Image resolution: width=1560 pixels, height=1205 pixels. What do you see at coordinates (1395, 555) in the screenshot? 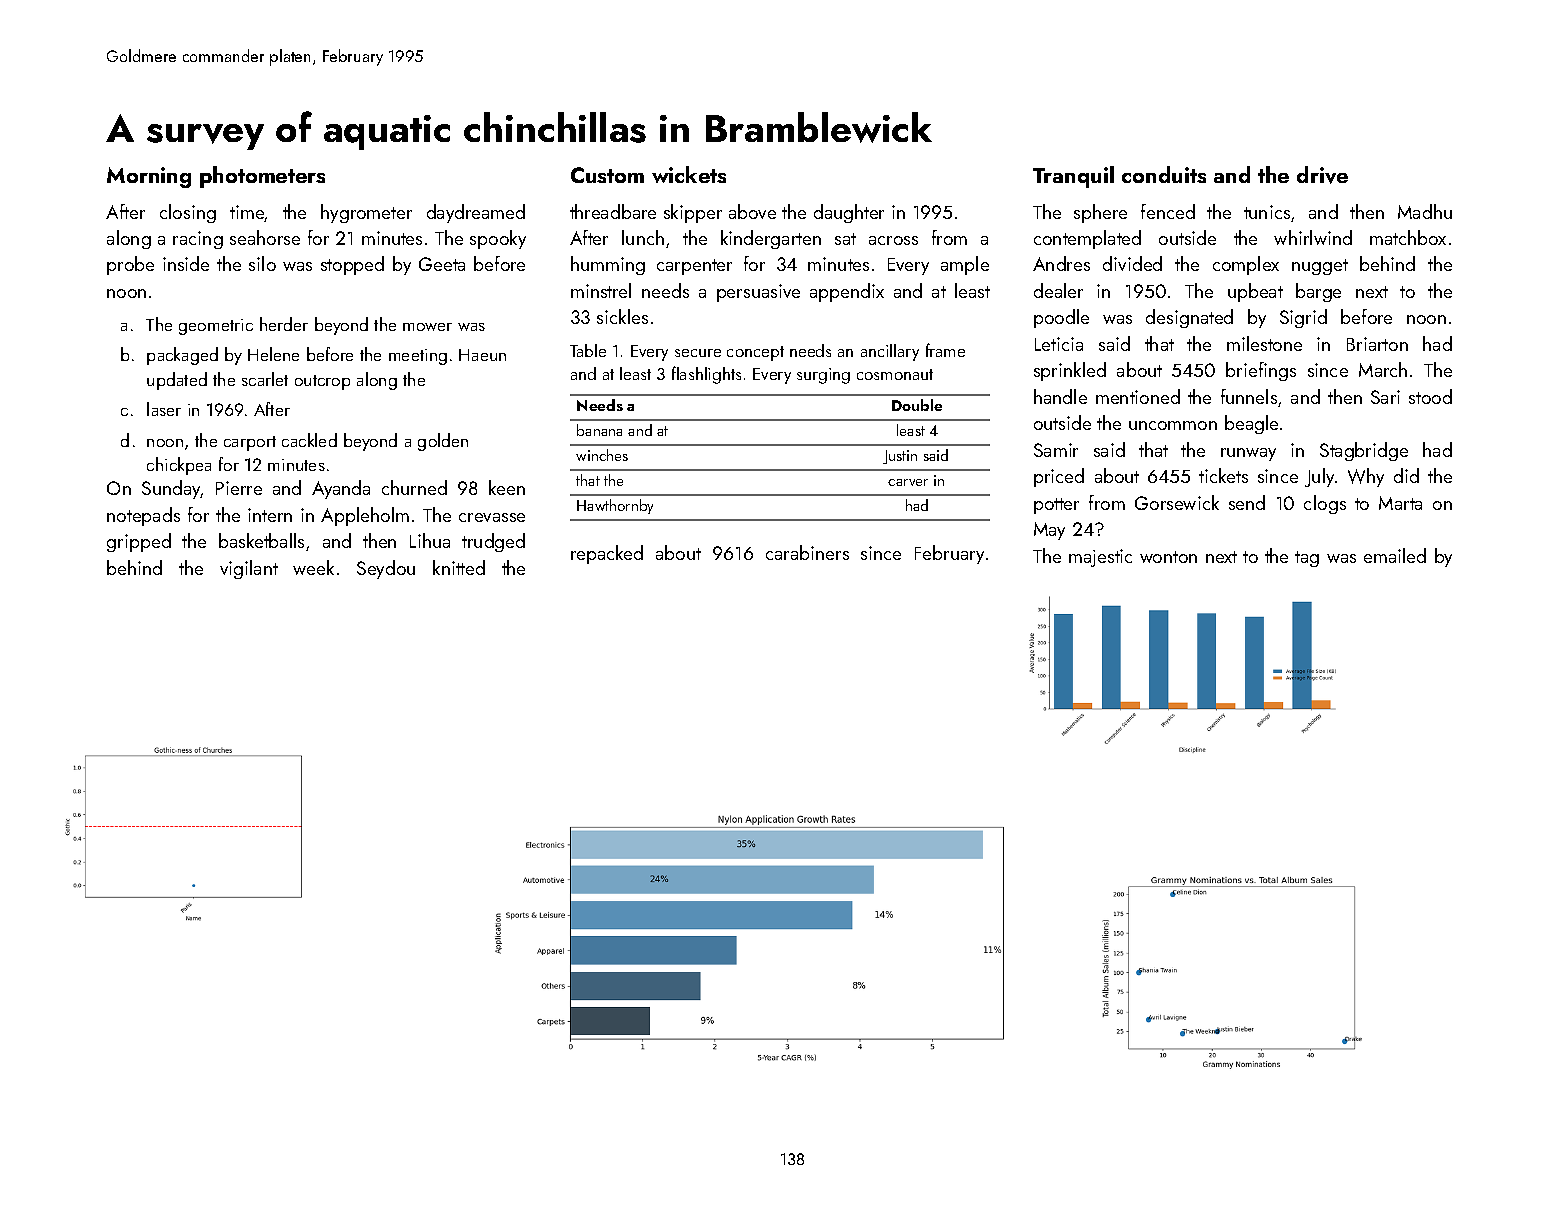
I see `emailed` at bounding box center [1395, 555].
